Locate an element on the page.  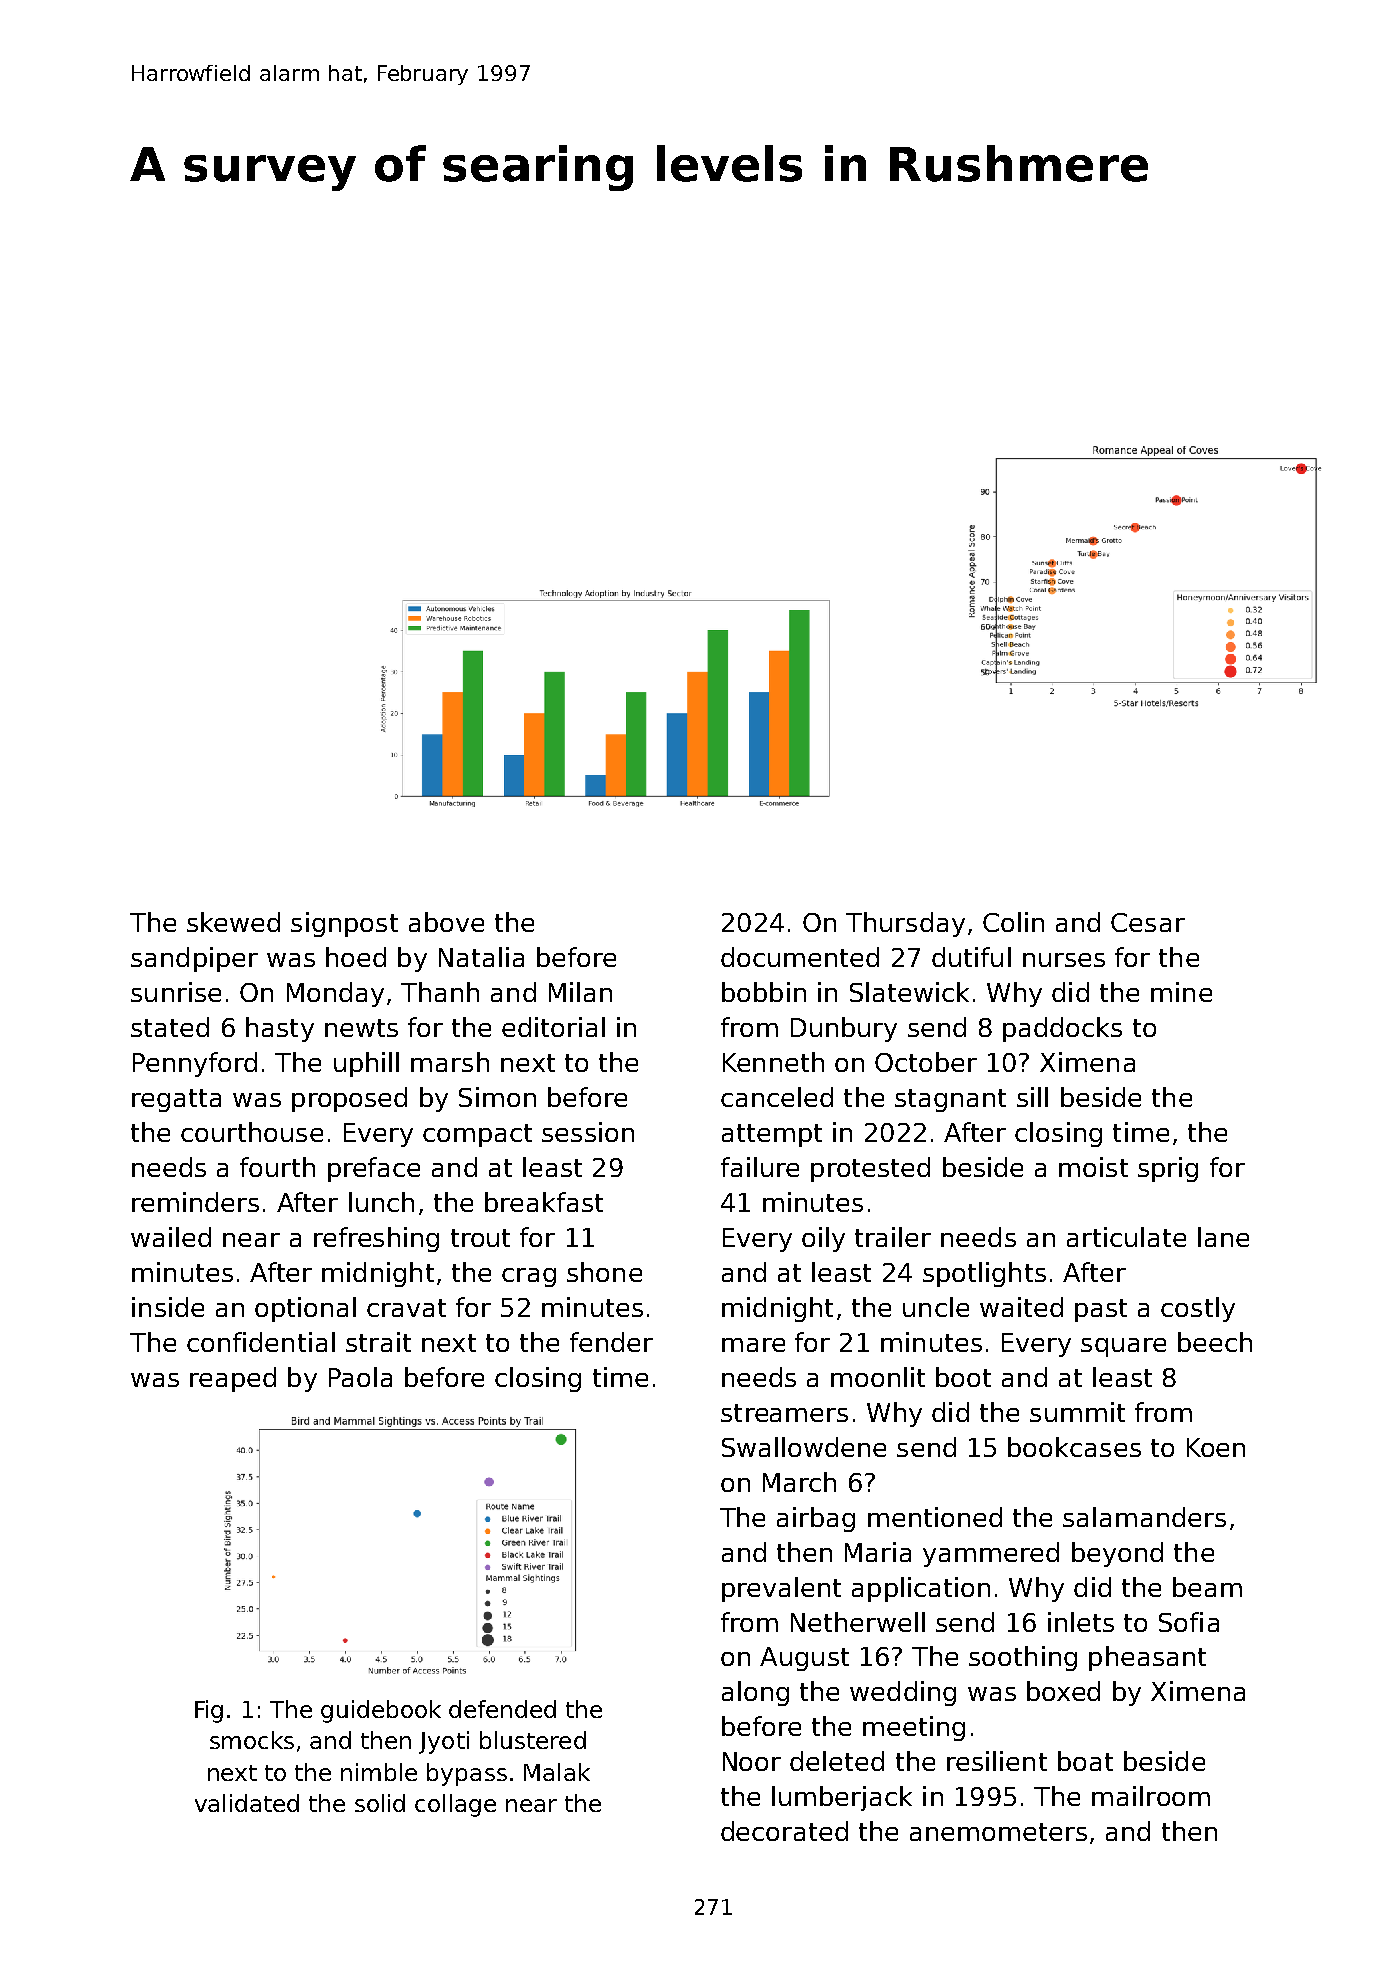
stagnant is located at coordinates (950, 1100).
